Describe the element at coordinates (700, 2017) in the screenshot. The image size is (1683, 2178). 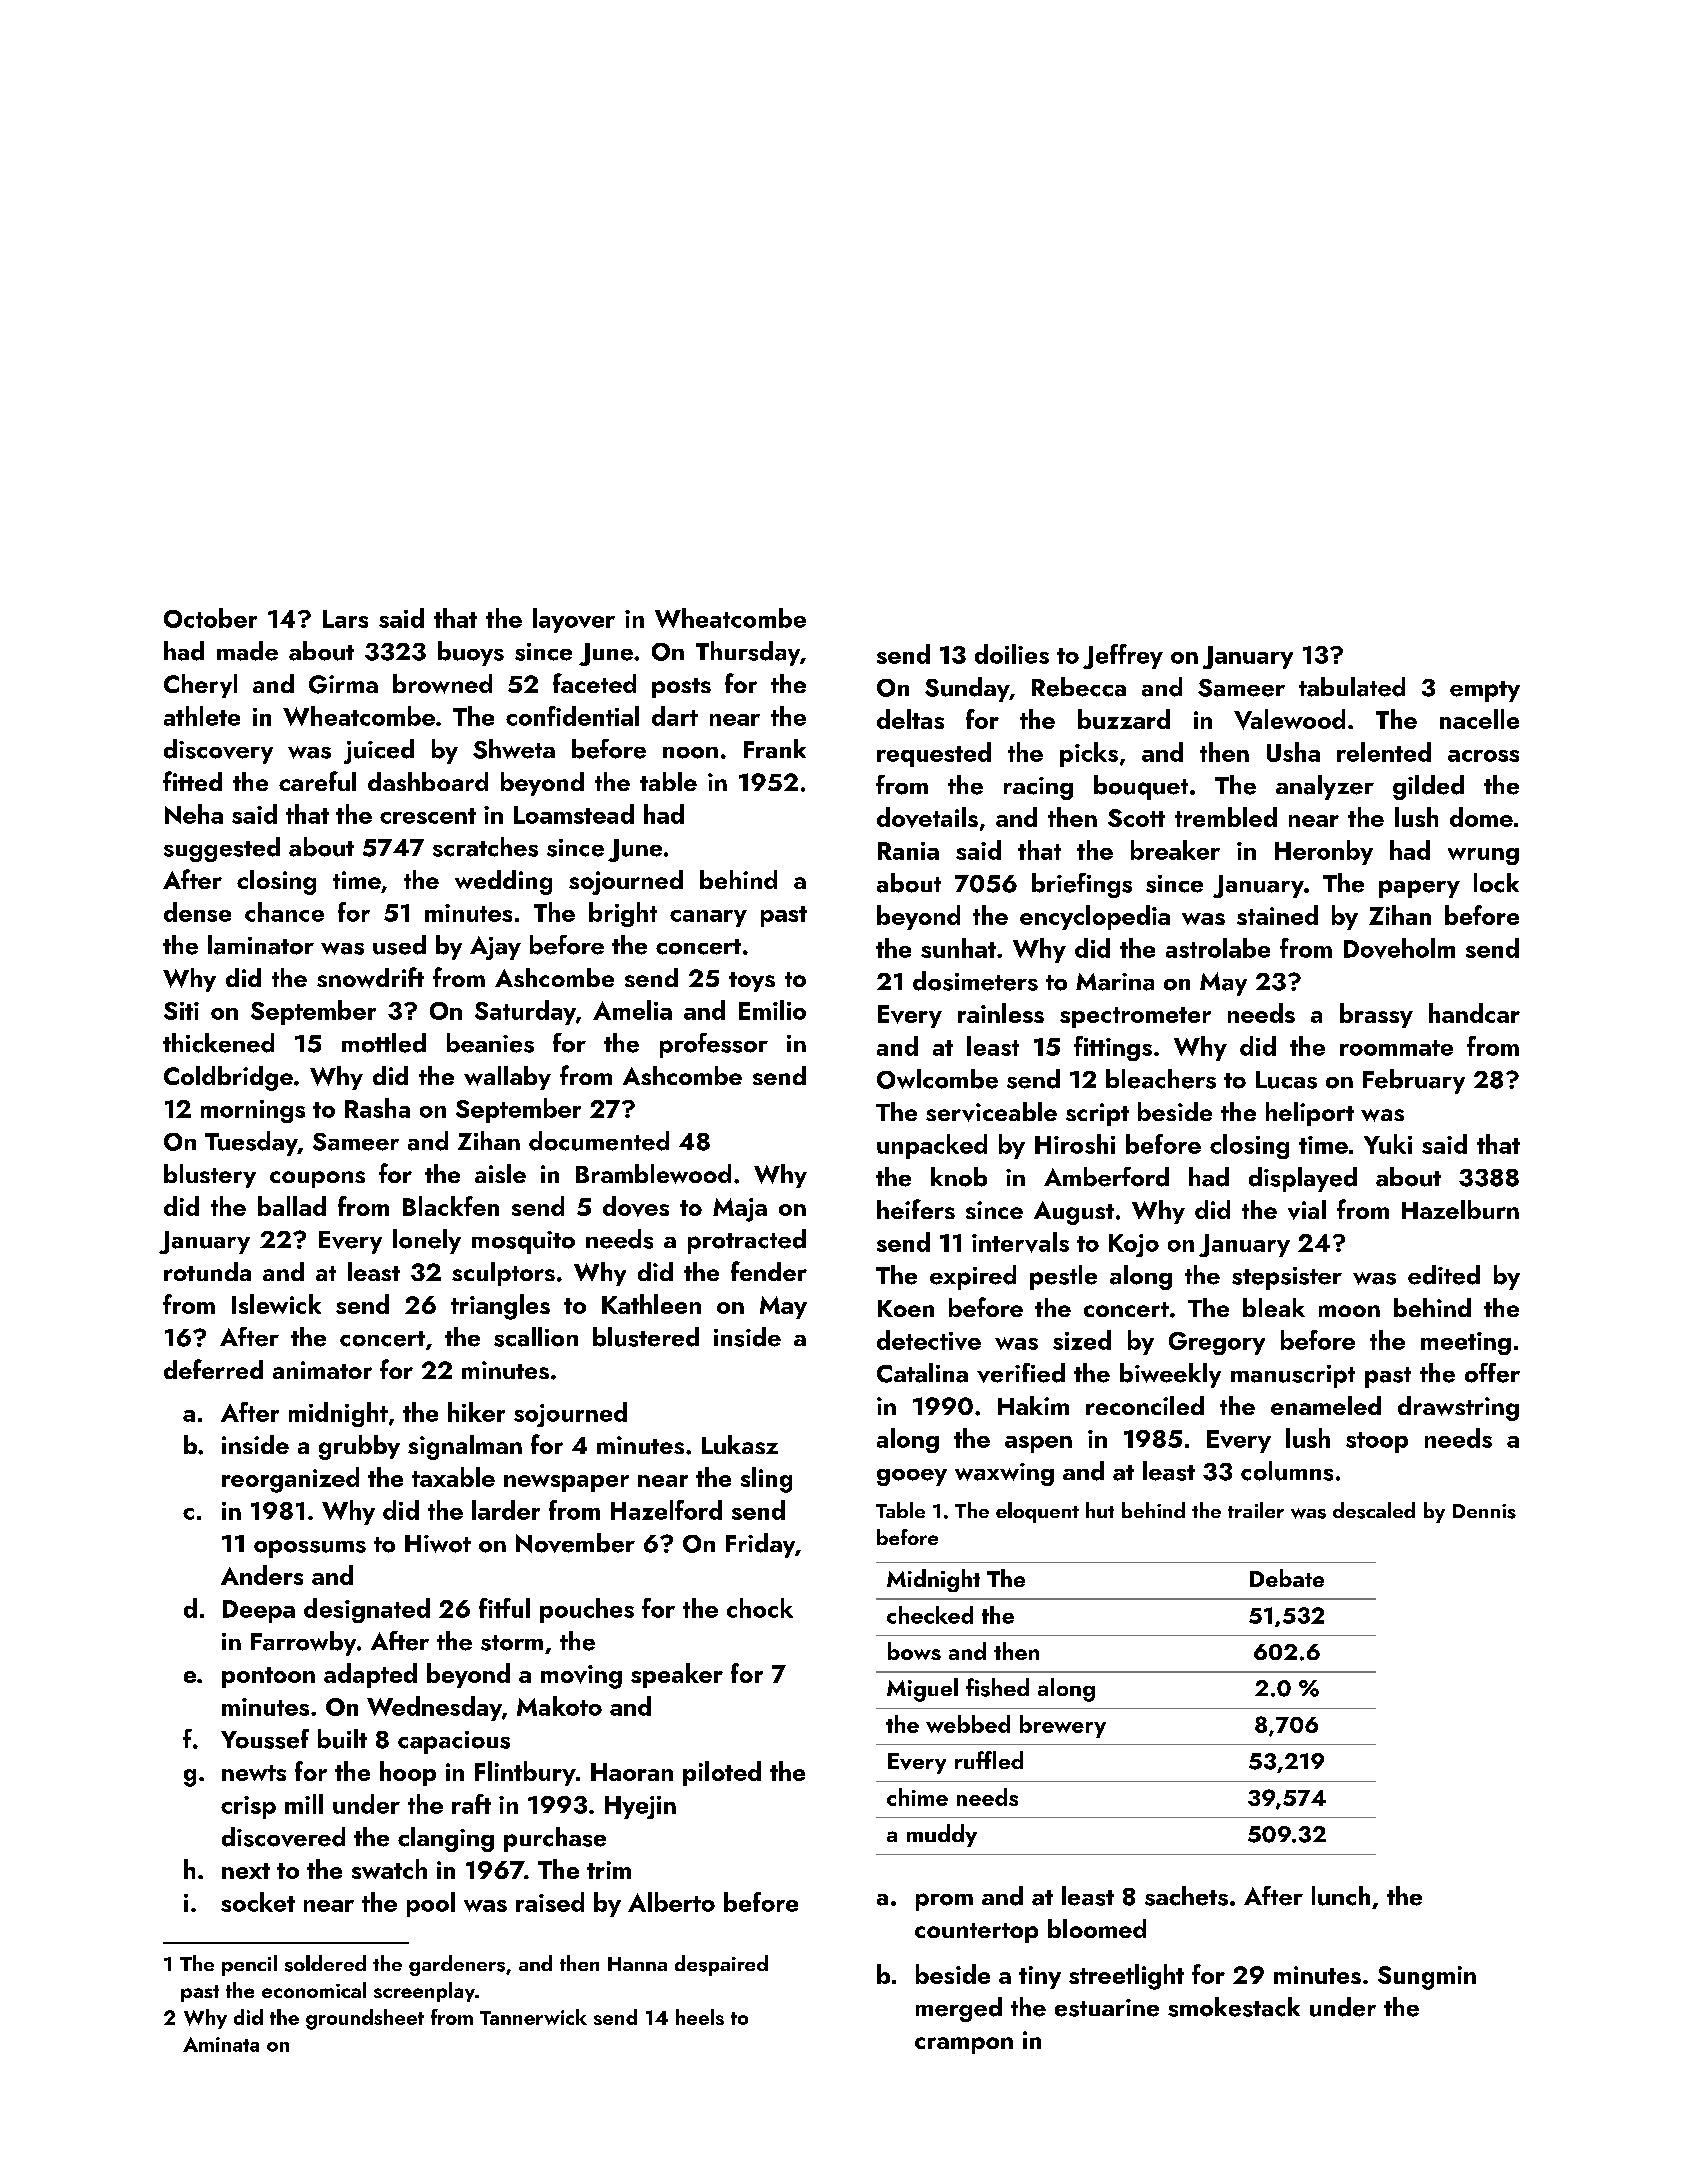
I see `heels` at that location.
